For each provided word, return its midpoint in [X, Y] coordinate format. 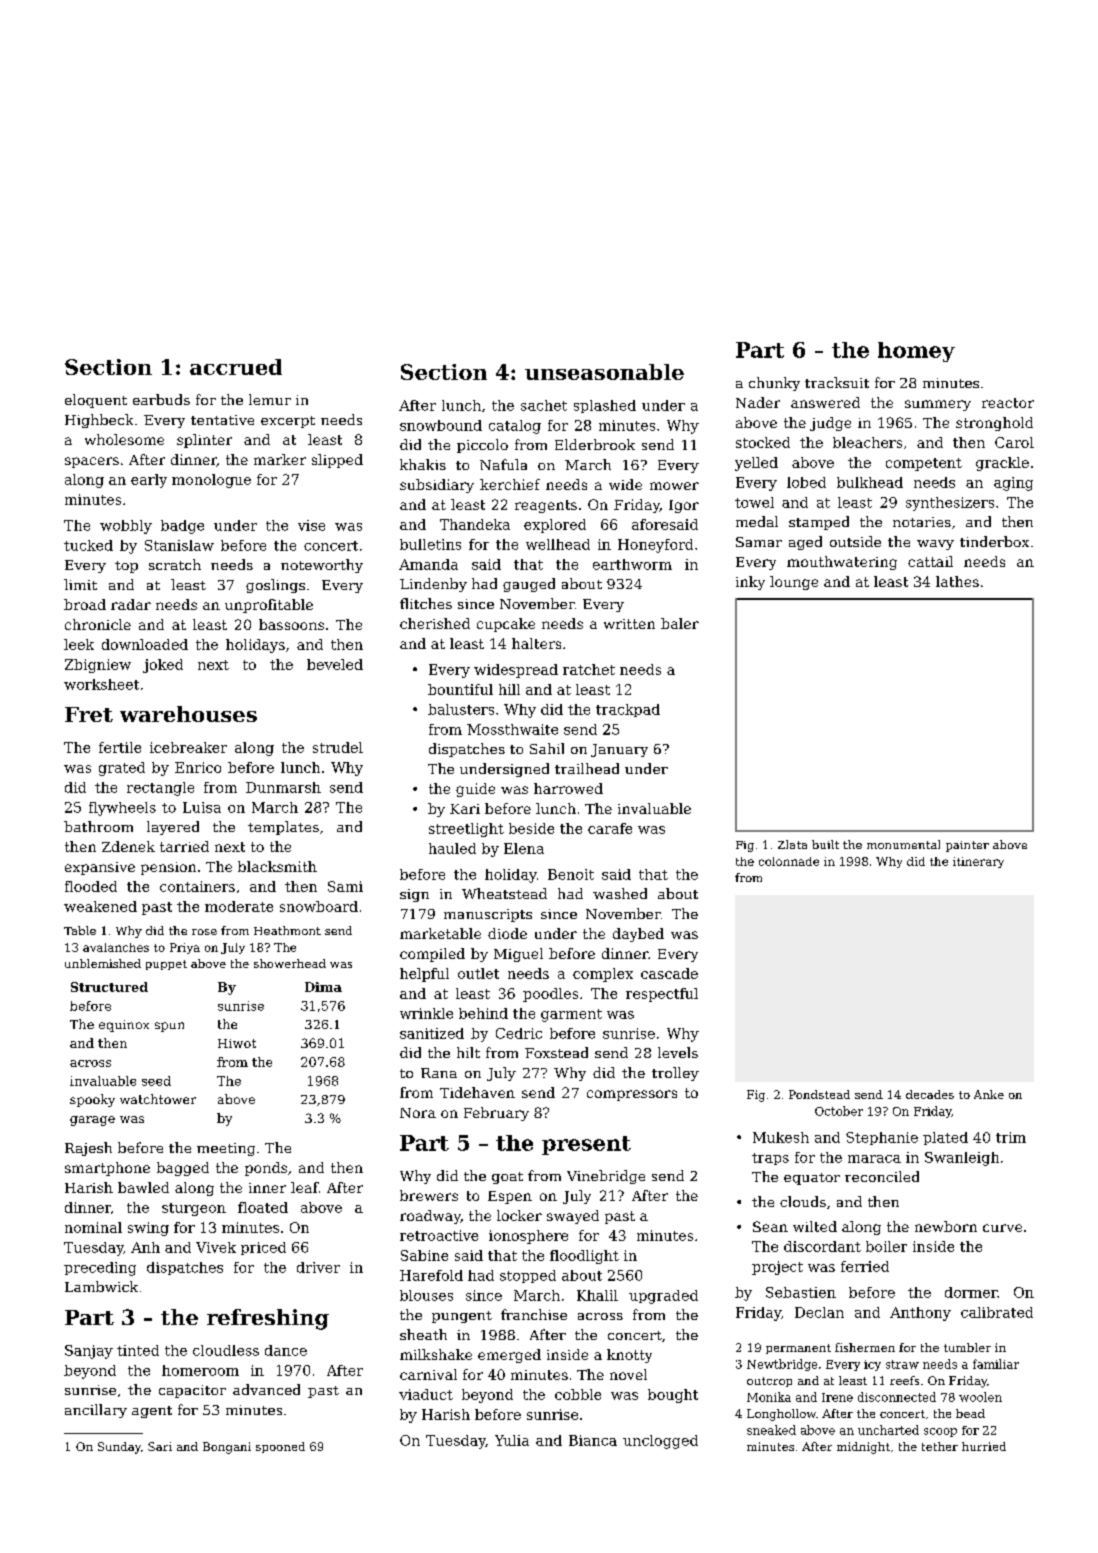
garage [92, 1121]
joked [163, 666]
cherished [435, 623]
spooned [280, 1447]
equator [812, 1179]
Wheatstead [504, 893]
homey [916, 352]
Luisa [202, 807]
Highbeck [99, 421]
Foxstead [556, 1052]
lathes [957, 581]
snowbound [441, 425]
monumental [903, 844]
